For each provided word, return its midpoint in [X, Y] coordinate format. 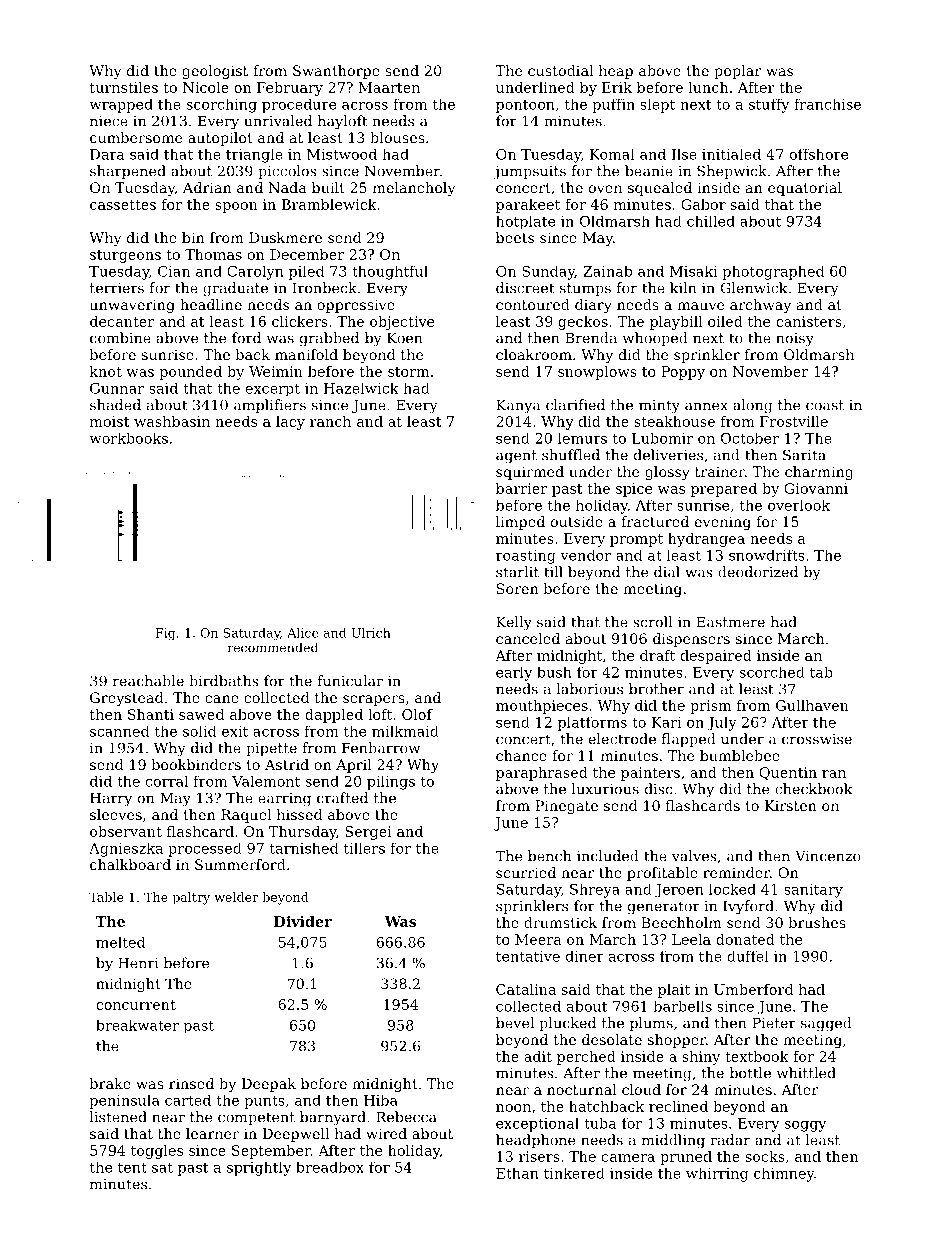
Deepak [269, 1085]
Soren [518, 588]
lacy [290, 423]
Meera [538, 939]
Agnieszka [126, 849]
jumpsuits [530, 173]
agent [516, 457]
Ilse [684, 154]
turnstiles [124, 87]
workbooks [128, 438]
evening [723, 523]
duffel [747, 956]
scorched [772, 672]
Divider [303, 921]
